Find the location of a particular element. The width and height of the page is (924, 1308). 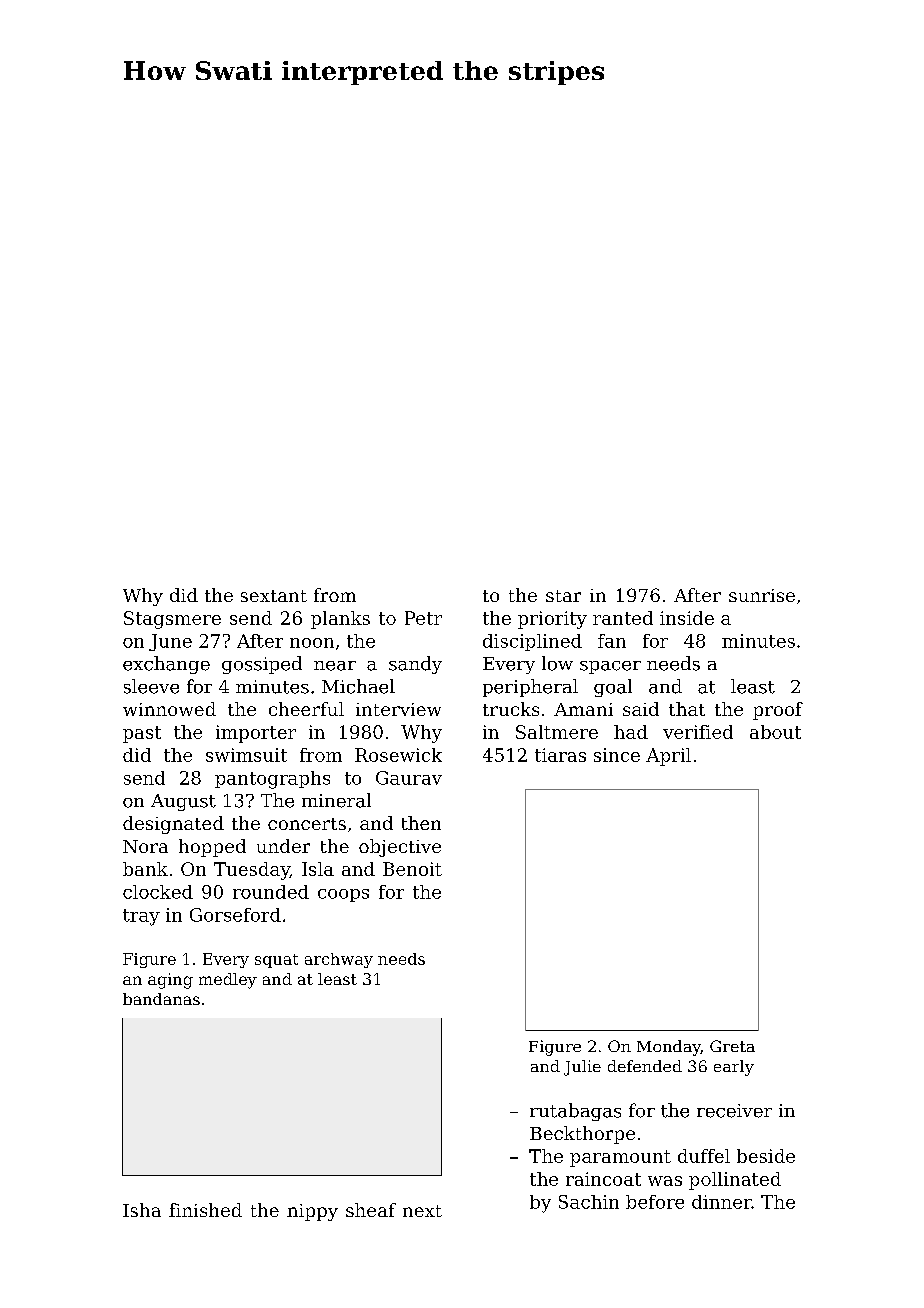

Greta is located at coordinates (732, 1046).
